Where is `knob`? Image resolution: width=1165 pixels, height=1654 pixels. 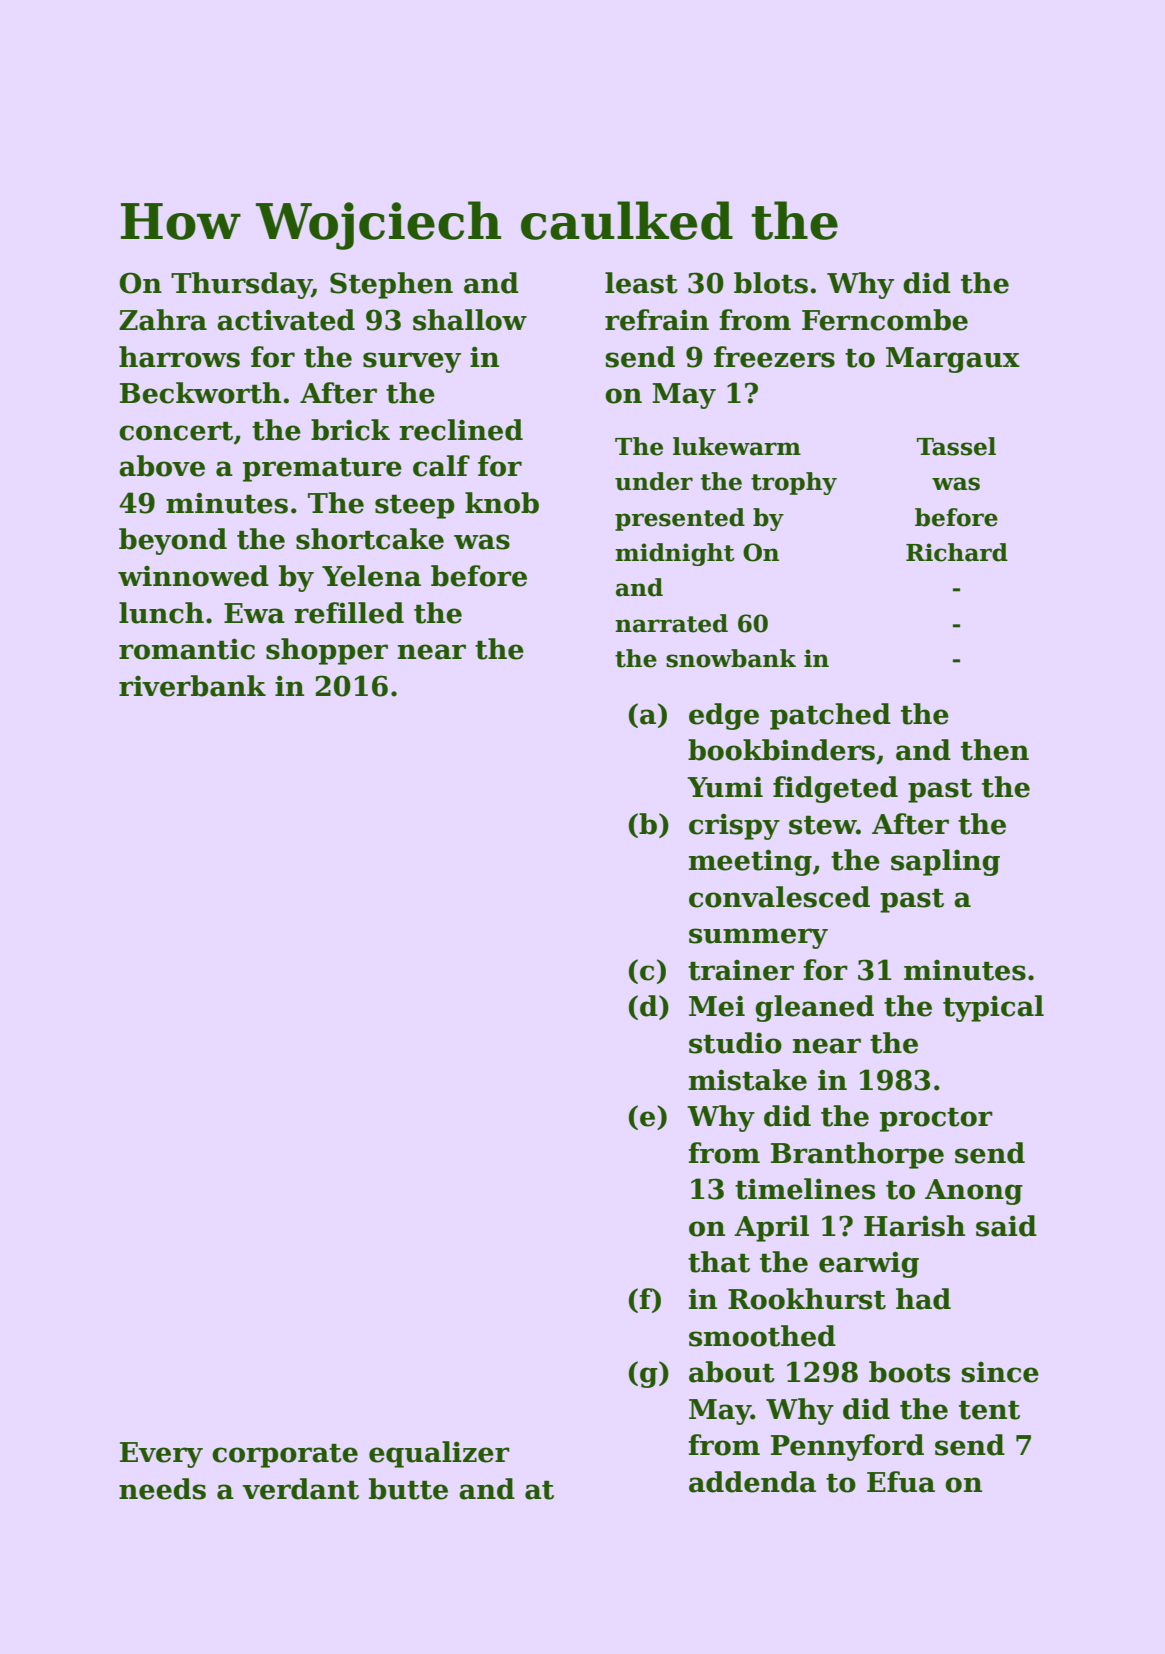 knob is located at coordinates (502, 503).
